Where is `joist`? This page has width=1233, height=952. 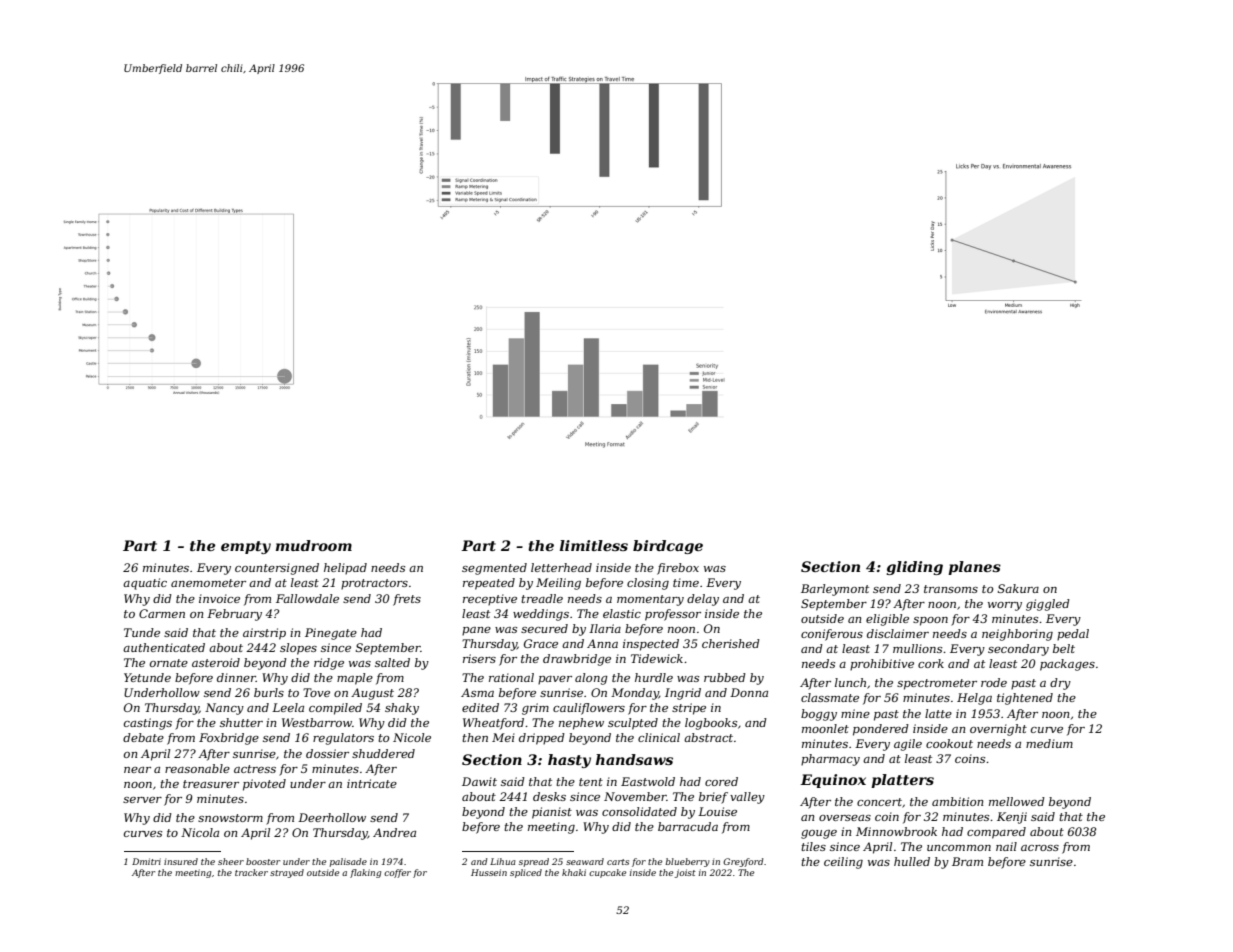 joist is located at coordinates (685, 873).
